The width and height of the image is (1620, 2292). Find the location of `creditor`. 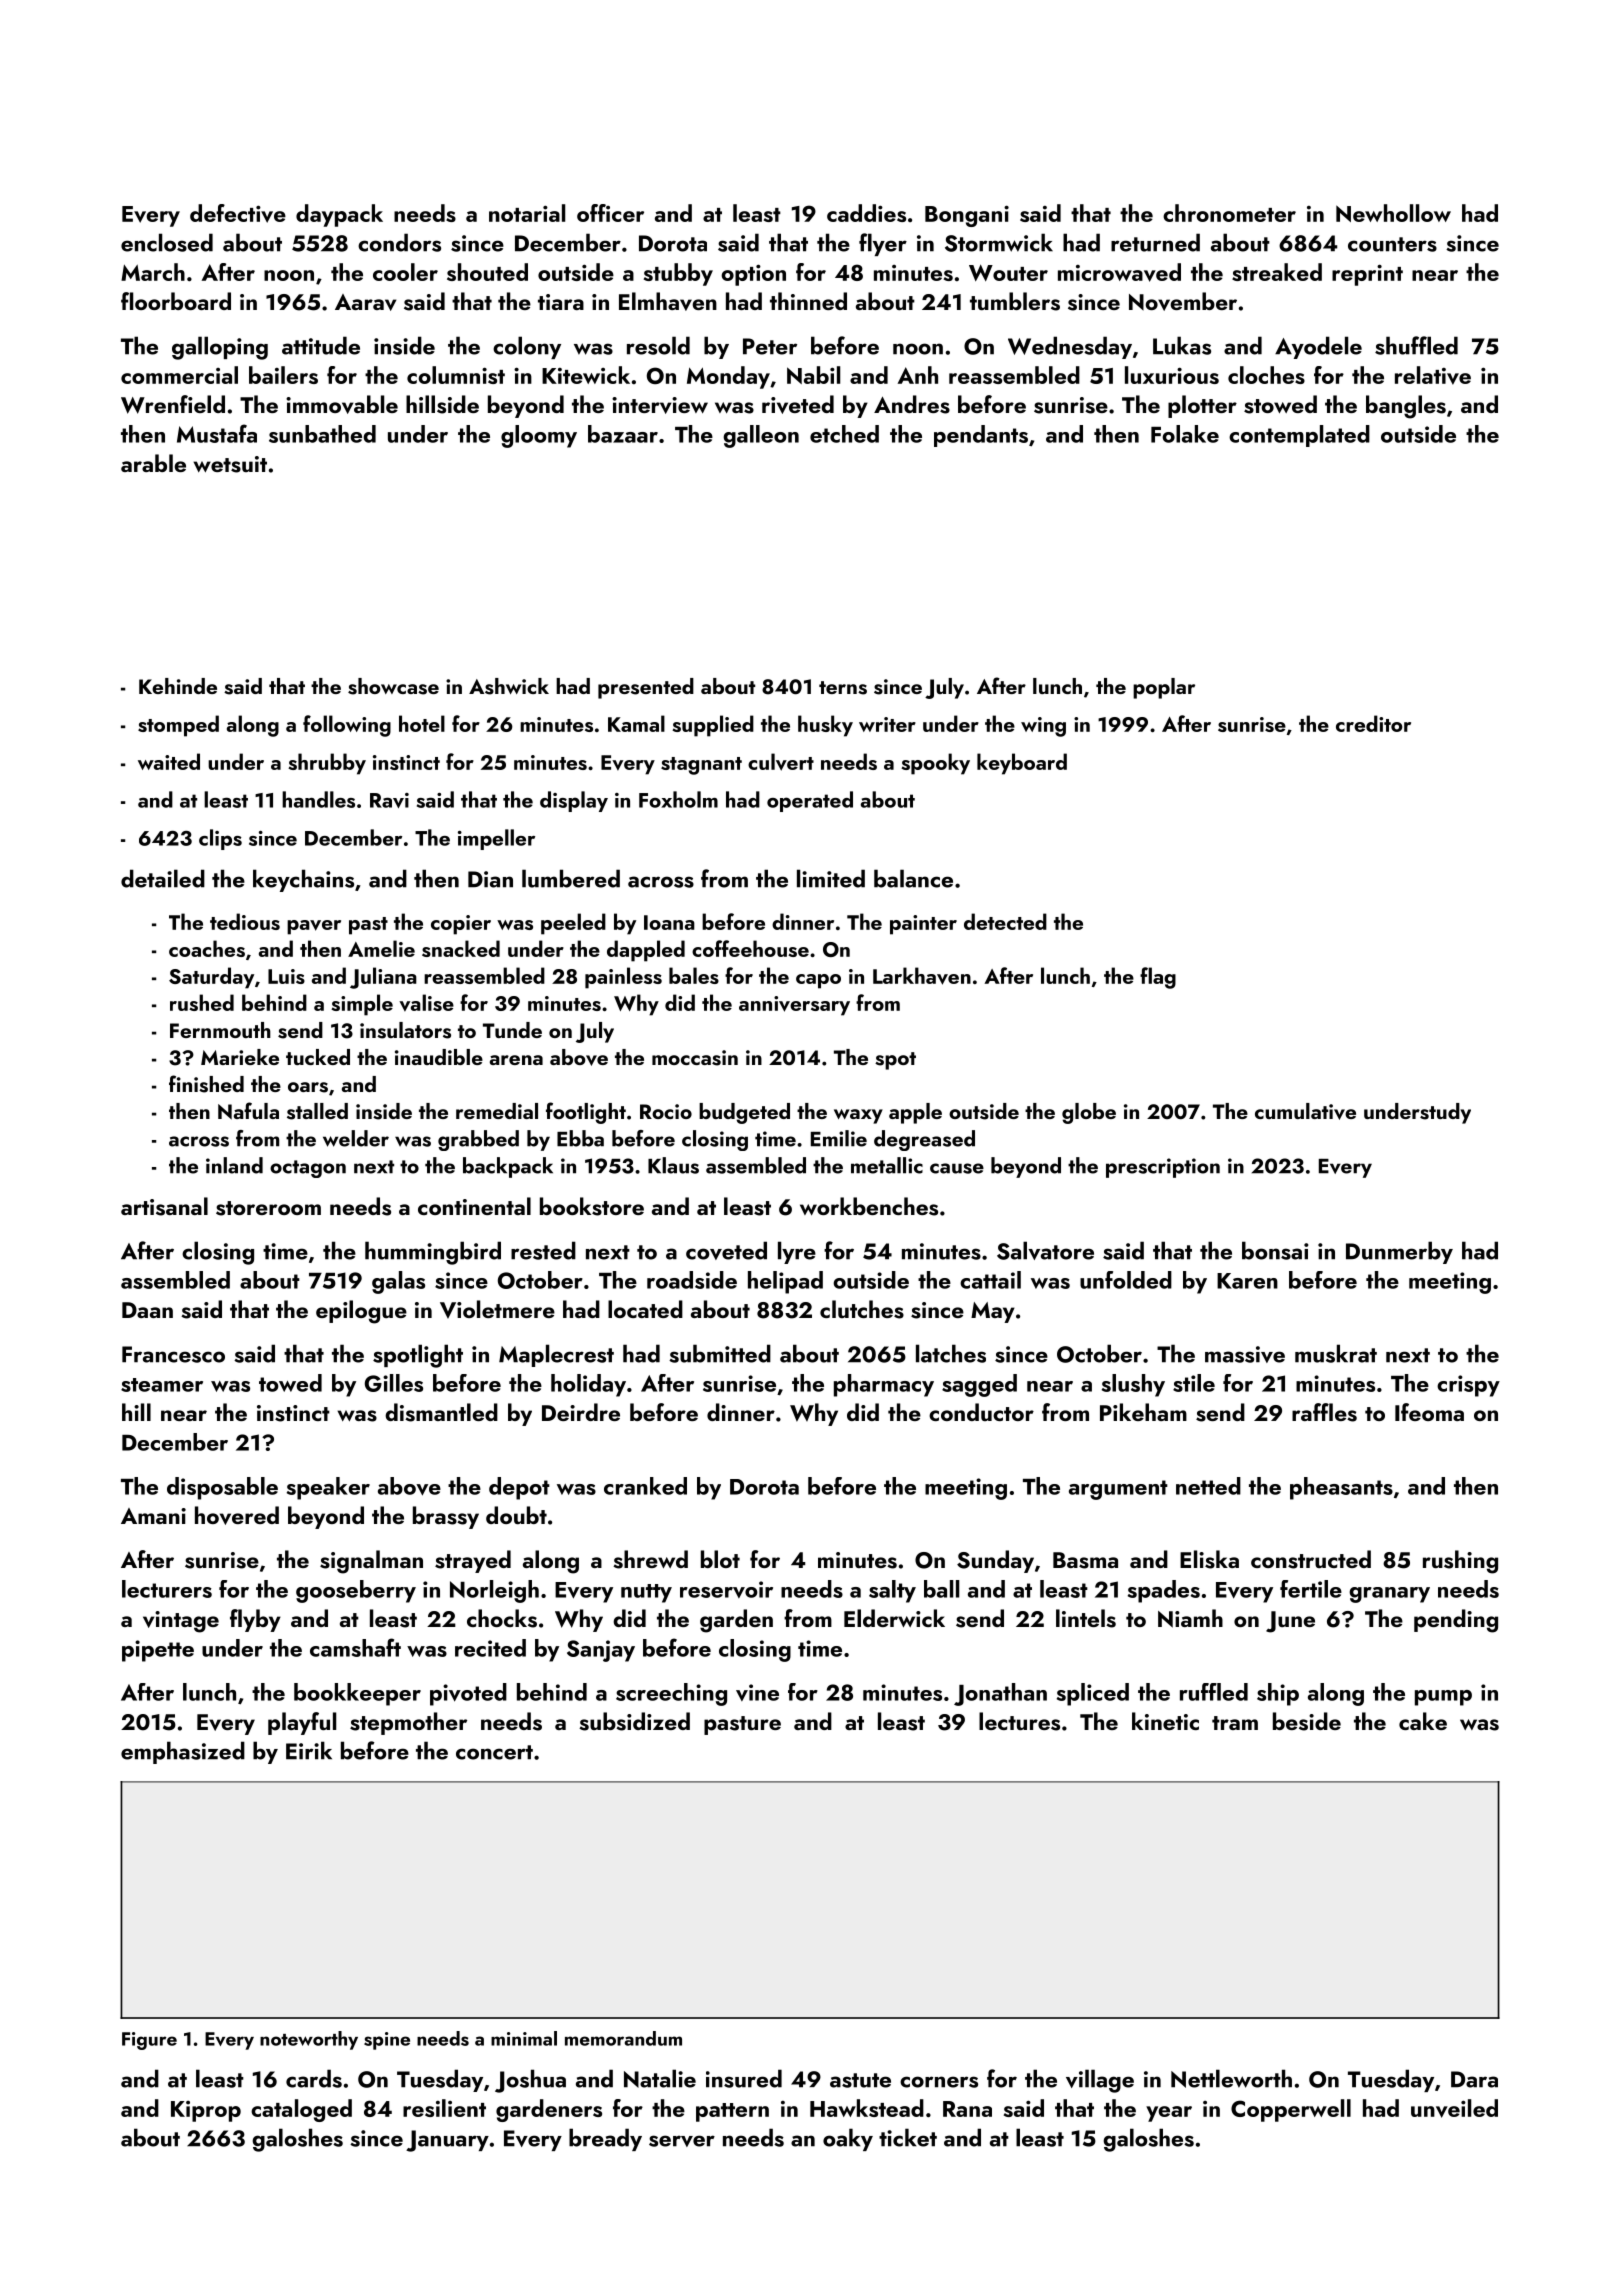

creditor is located at coordinates (1373, 723).
